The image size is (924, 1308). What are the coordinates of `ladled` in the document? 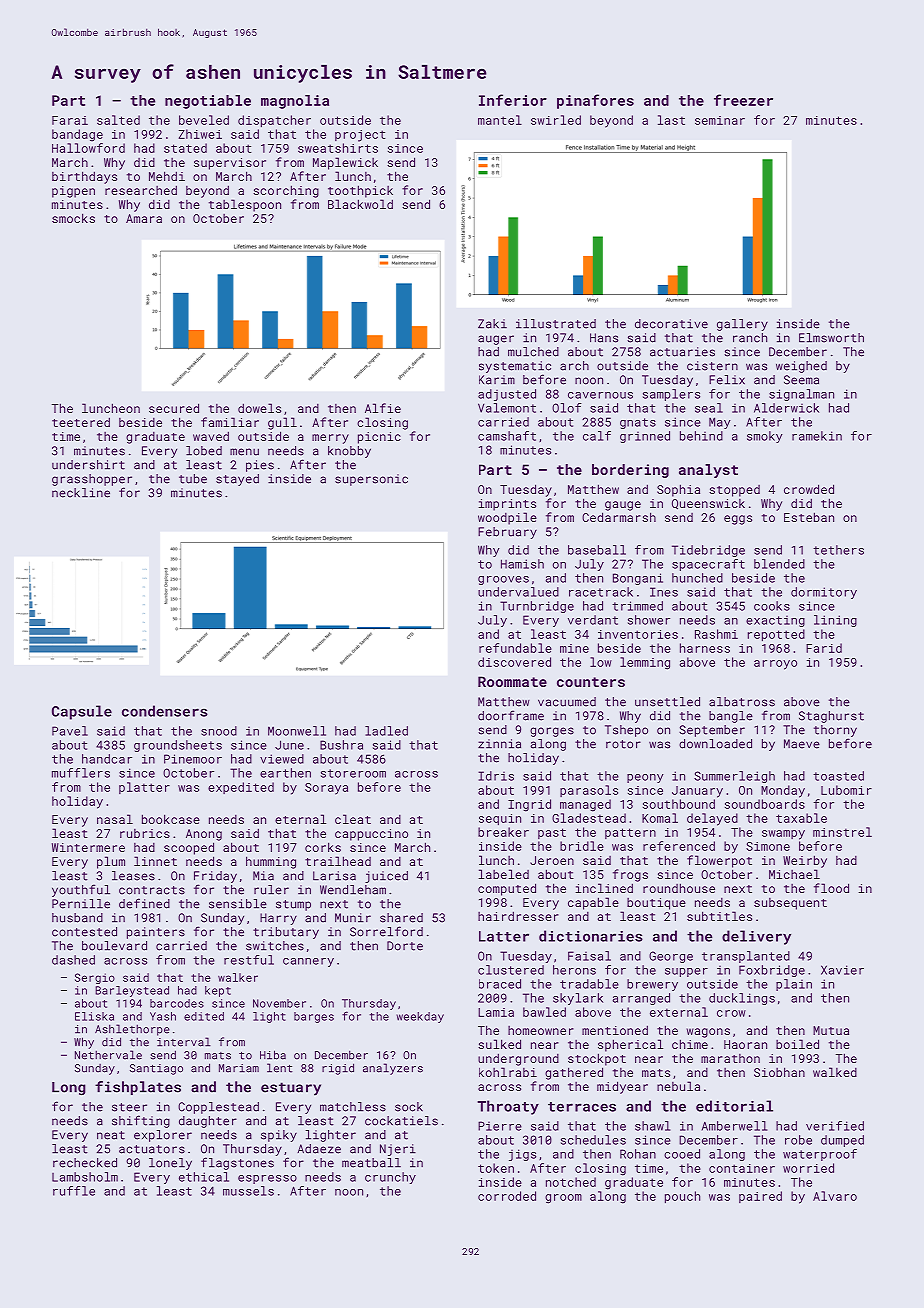 It's located at (386, 731).
